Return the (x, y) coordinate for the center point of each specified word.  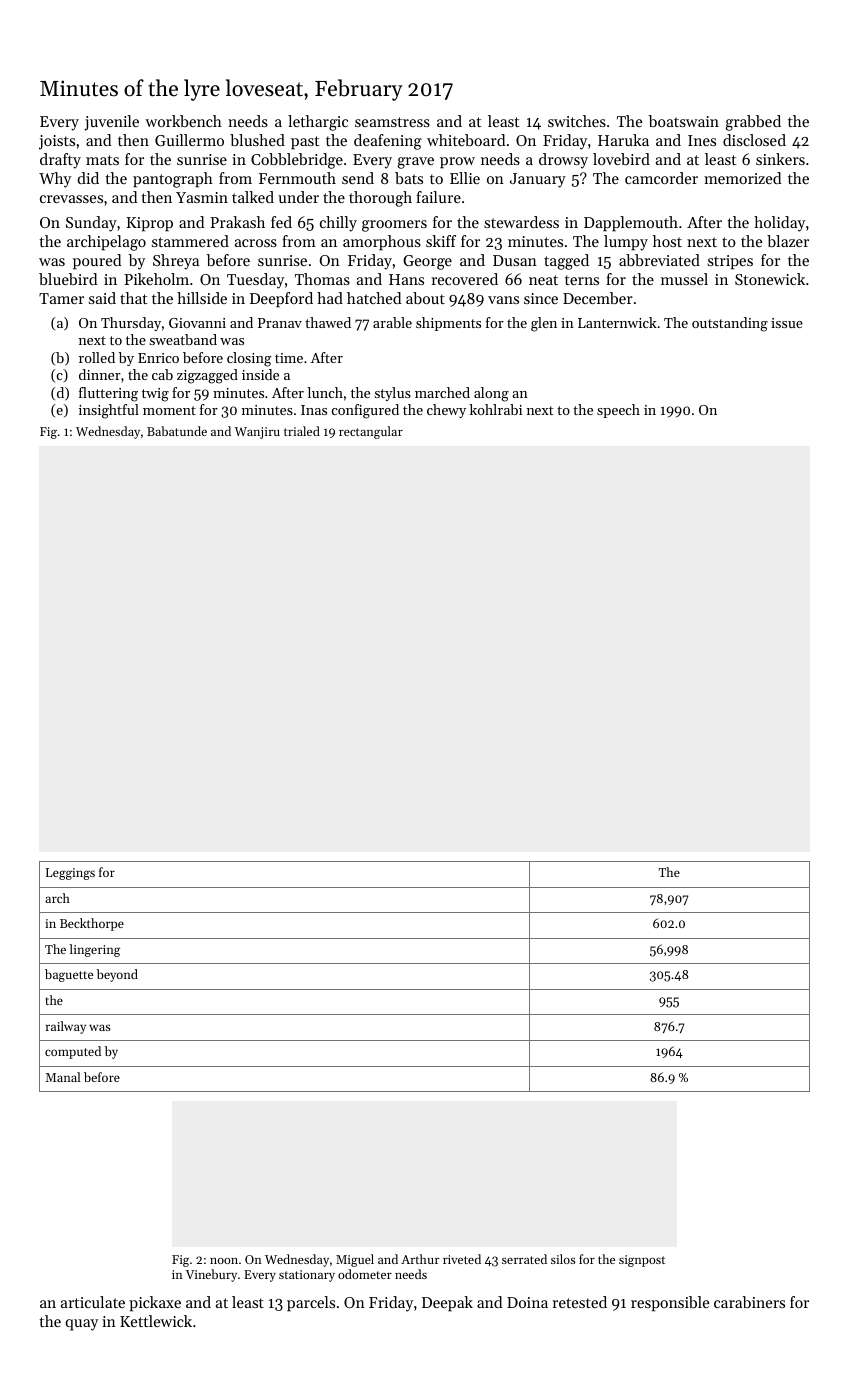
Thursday (131, 324)
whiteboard (466, 140)
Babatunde (177, 431)
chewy (446, 411)
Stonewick (770, 279)
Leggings (70, 874)
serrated (524, 1259)
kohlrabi (496, 409)
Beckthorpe (92, 924)
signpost (642, 1261)
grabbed (753, 123)
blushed (257, 140)
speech (618, 411)
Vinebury (211, 1275)
